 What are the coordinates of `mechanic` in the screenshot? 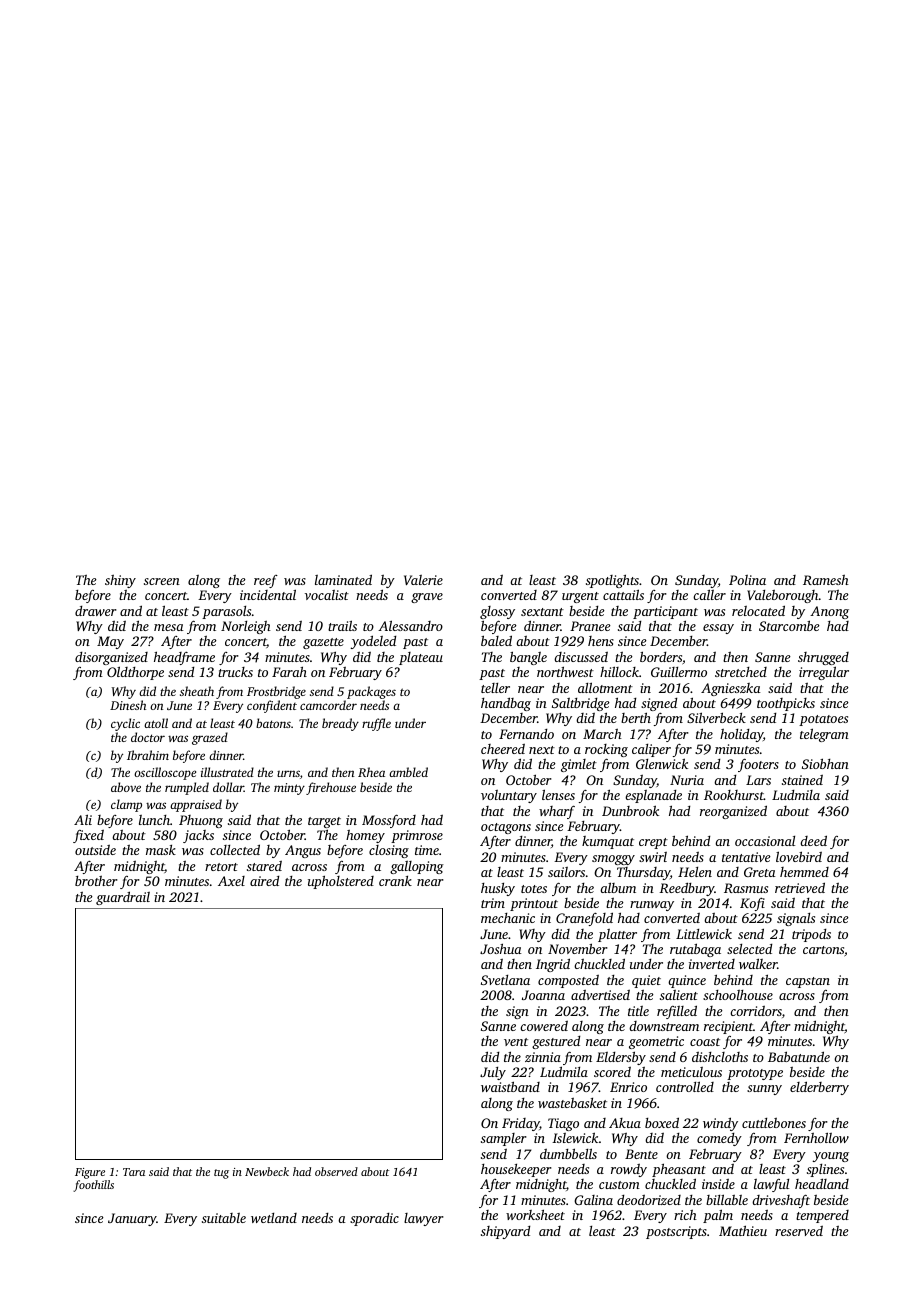 It's located at (508, 918).
